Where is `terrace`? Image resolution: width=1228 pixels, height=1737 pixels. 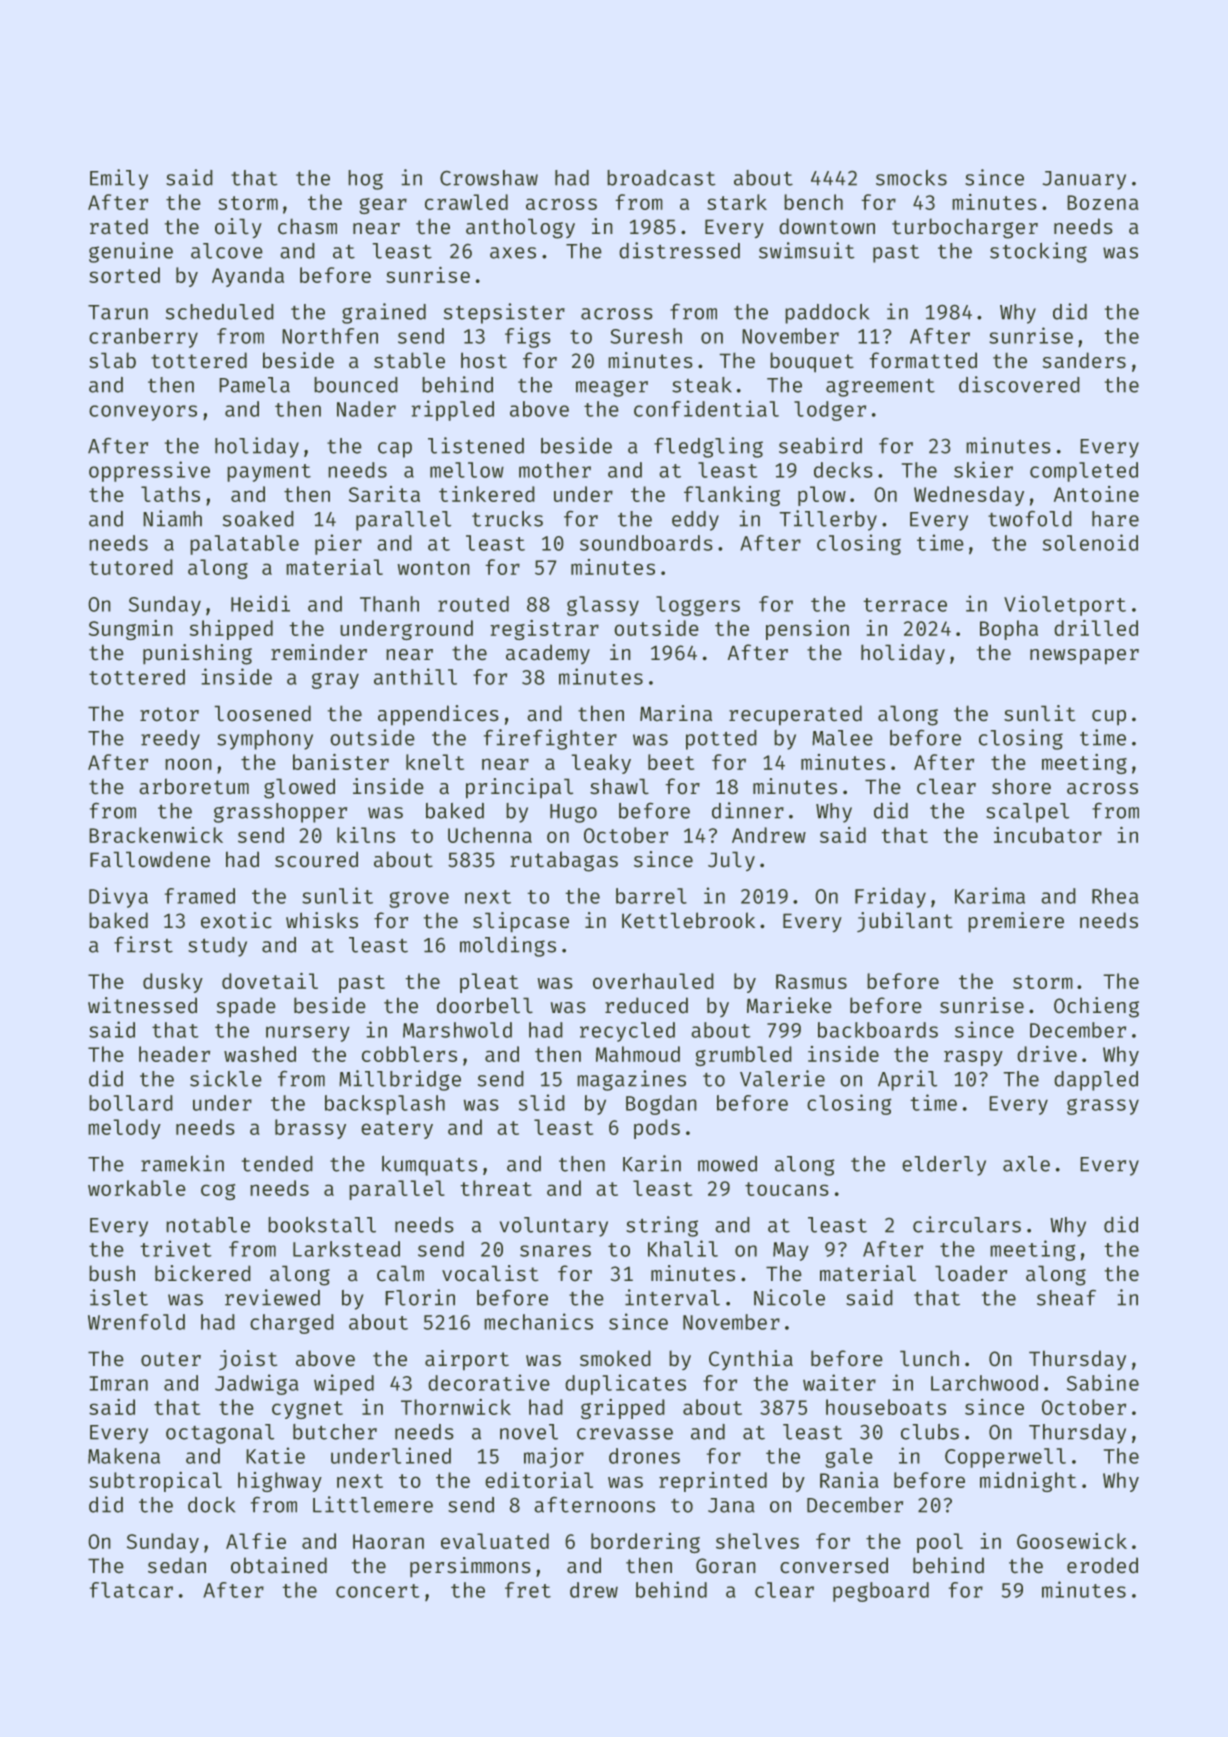 terrace is located at coordinates (905, 605).
